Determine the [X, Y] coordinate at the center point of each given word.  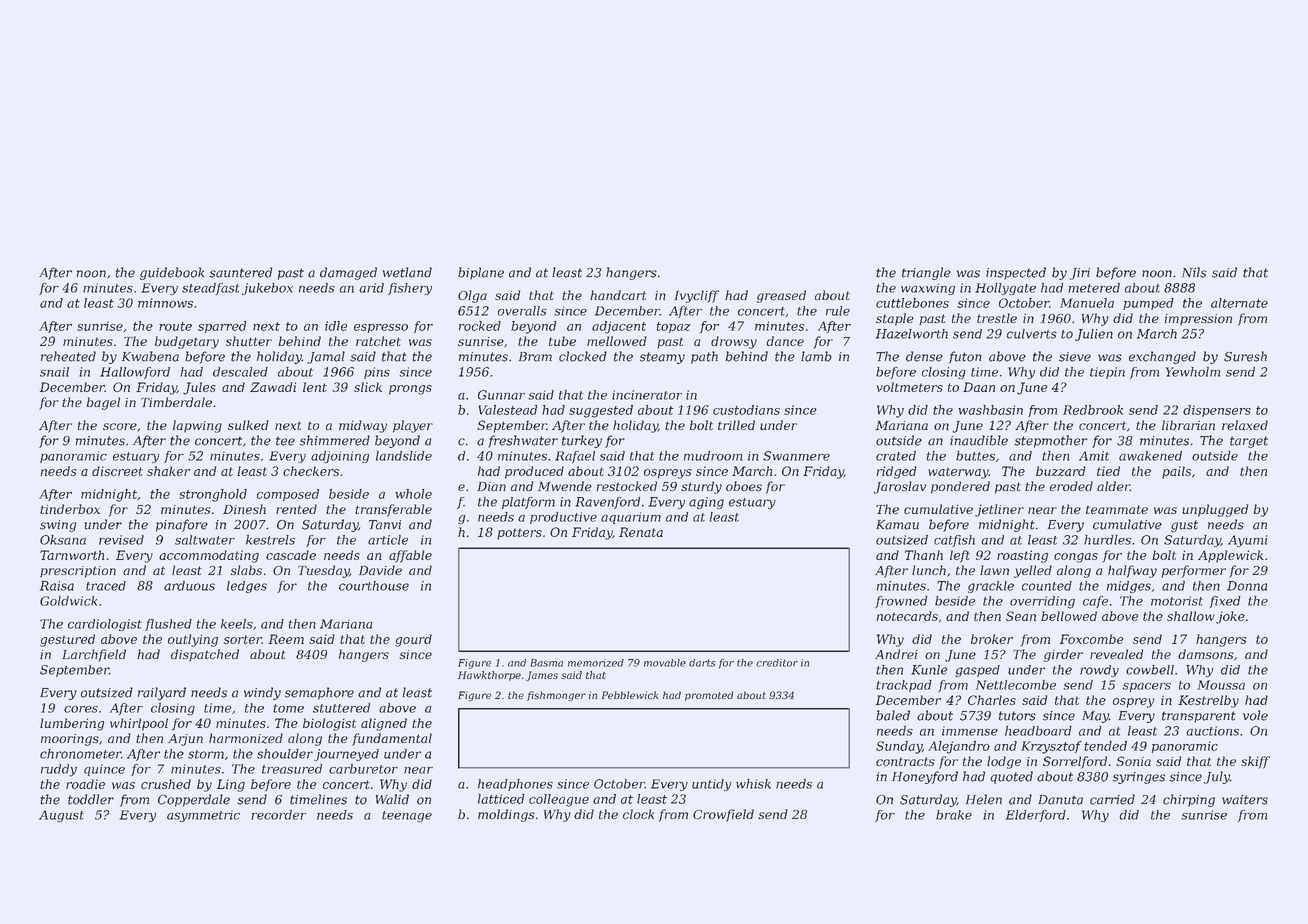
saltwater [205, 540]
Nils [1194, 272]
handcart [618, 295]
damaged [348, 273]
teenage [407, 816]
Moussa [1221, 685]
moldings [506, 815]
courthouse [374, 586]
